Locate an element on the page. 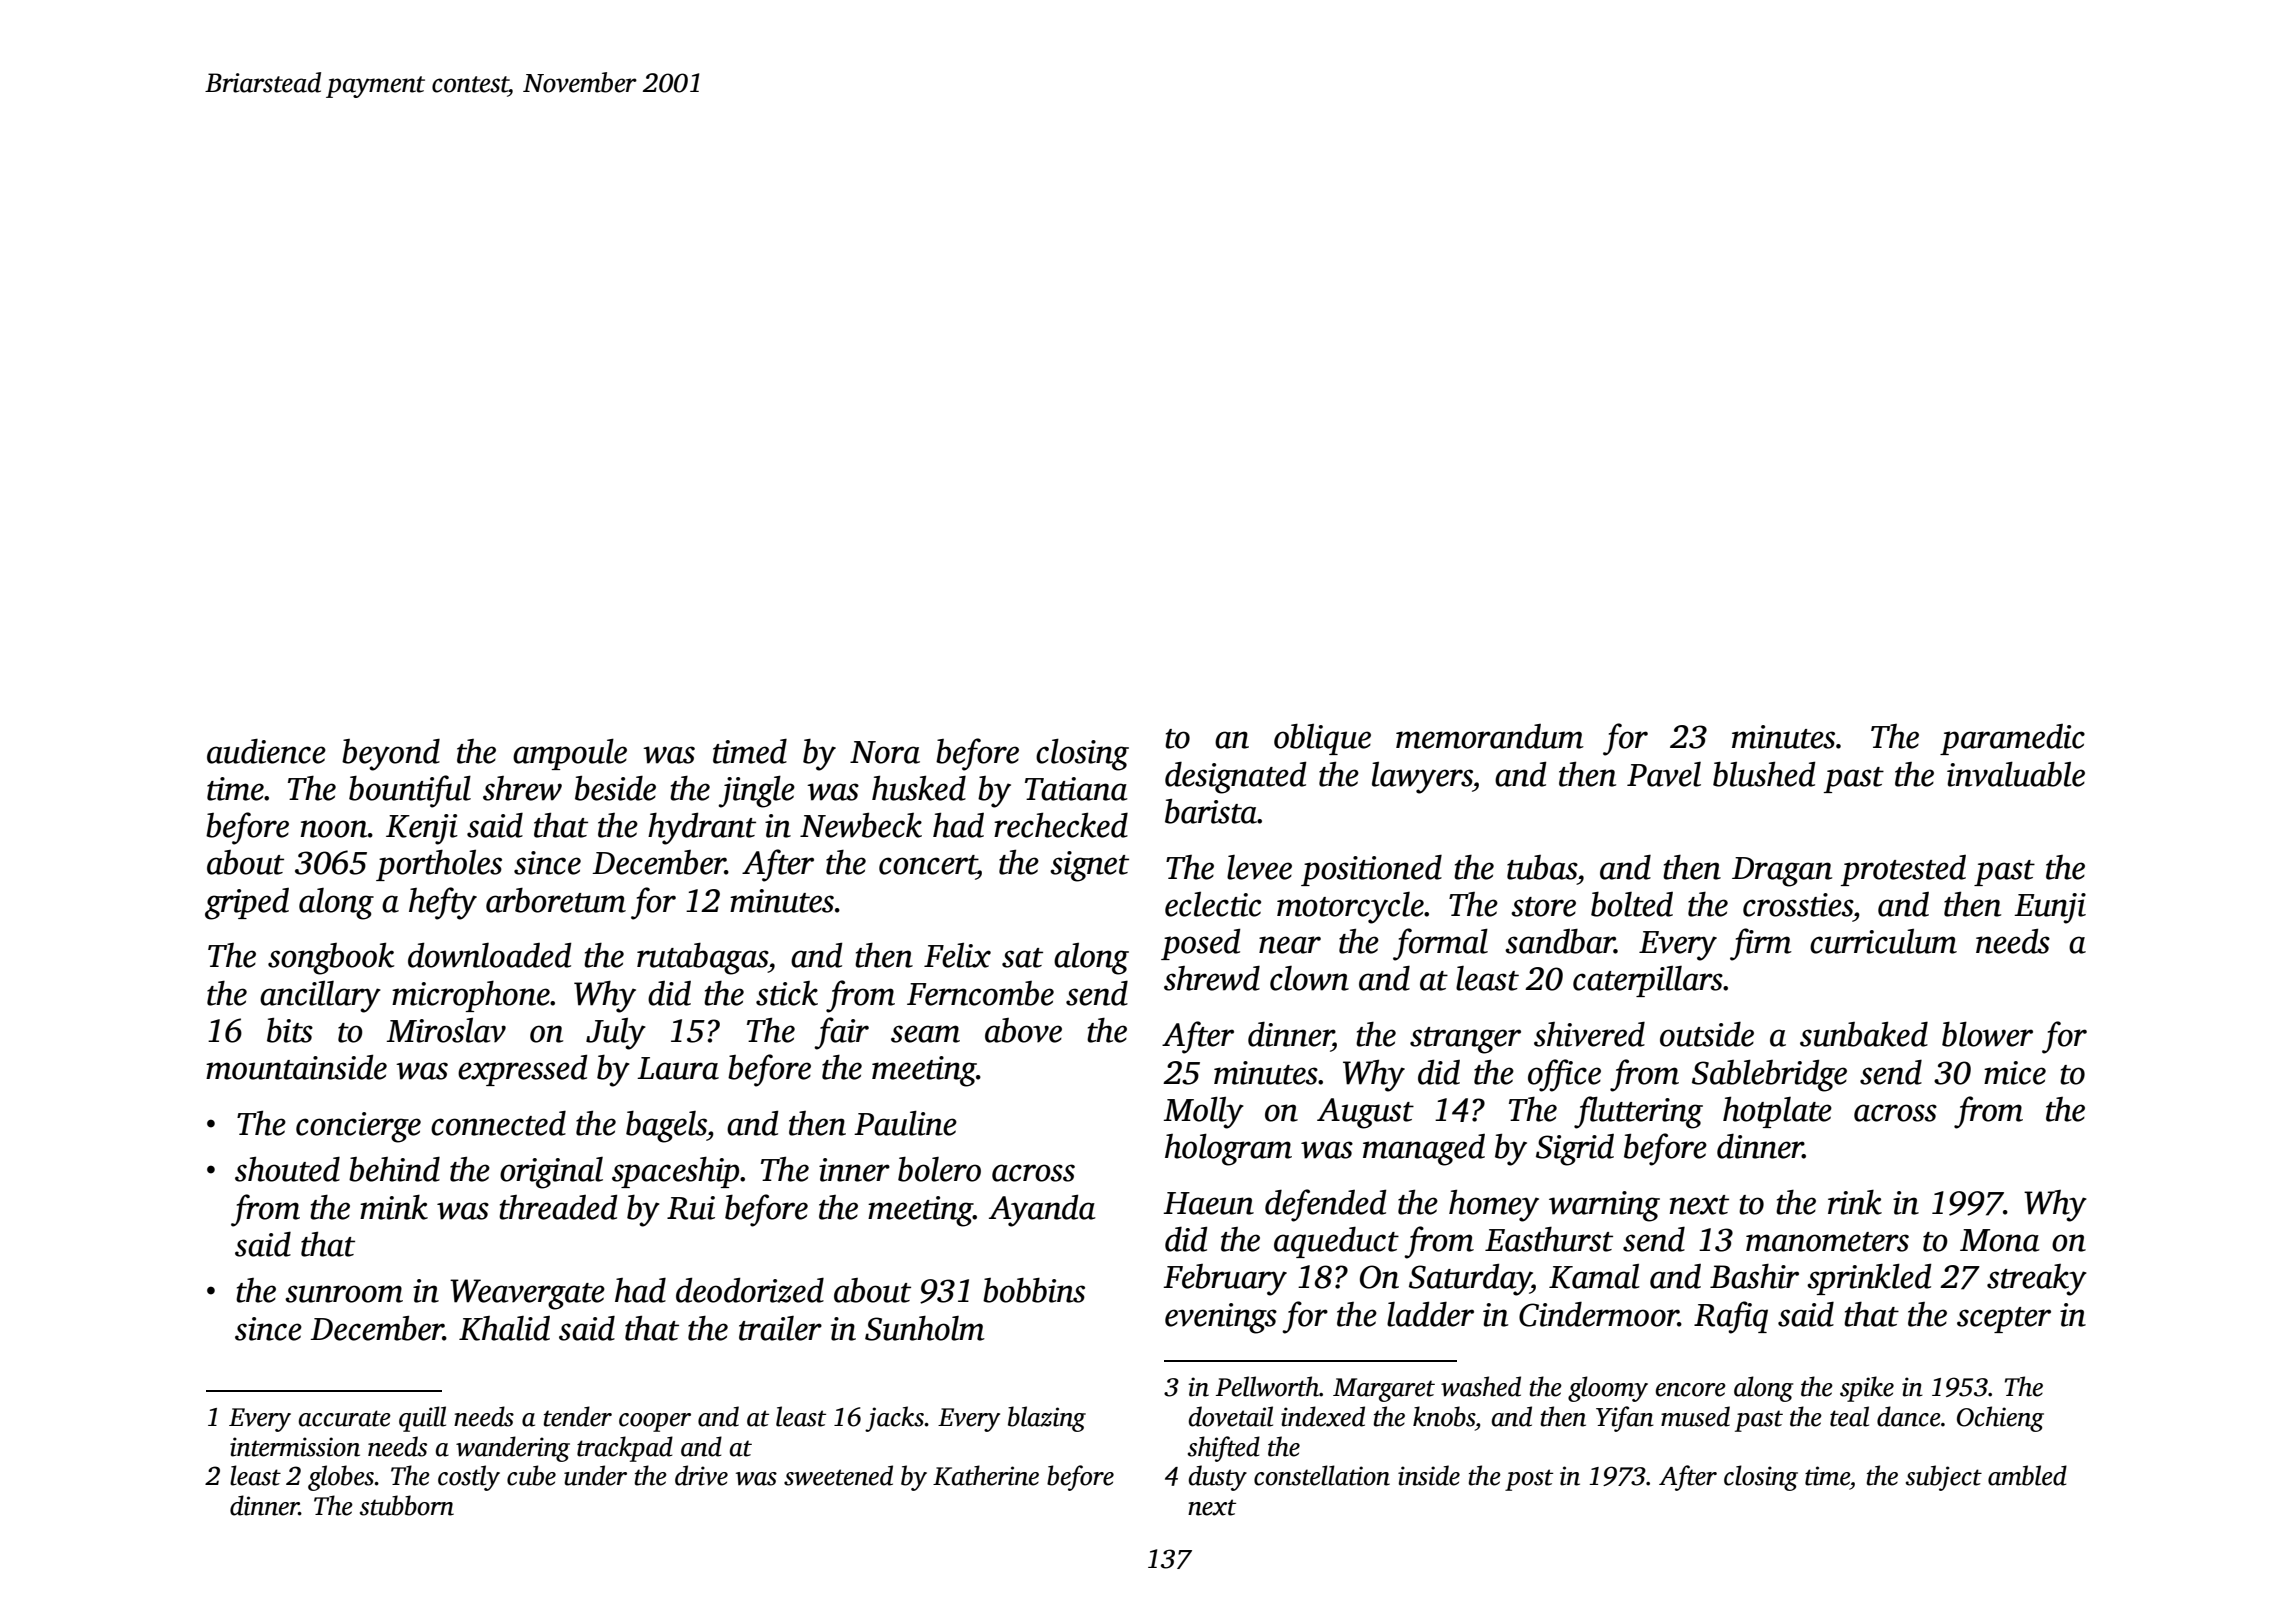  ampoule is located at coordinates (570, 754).
